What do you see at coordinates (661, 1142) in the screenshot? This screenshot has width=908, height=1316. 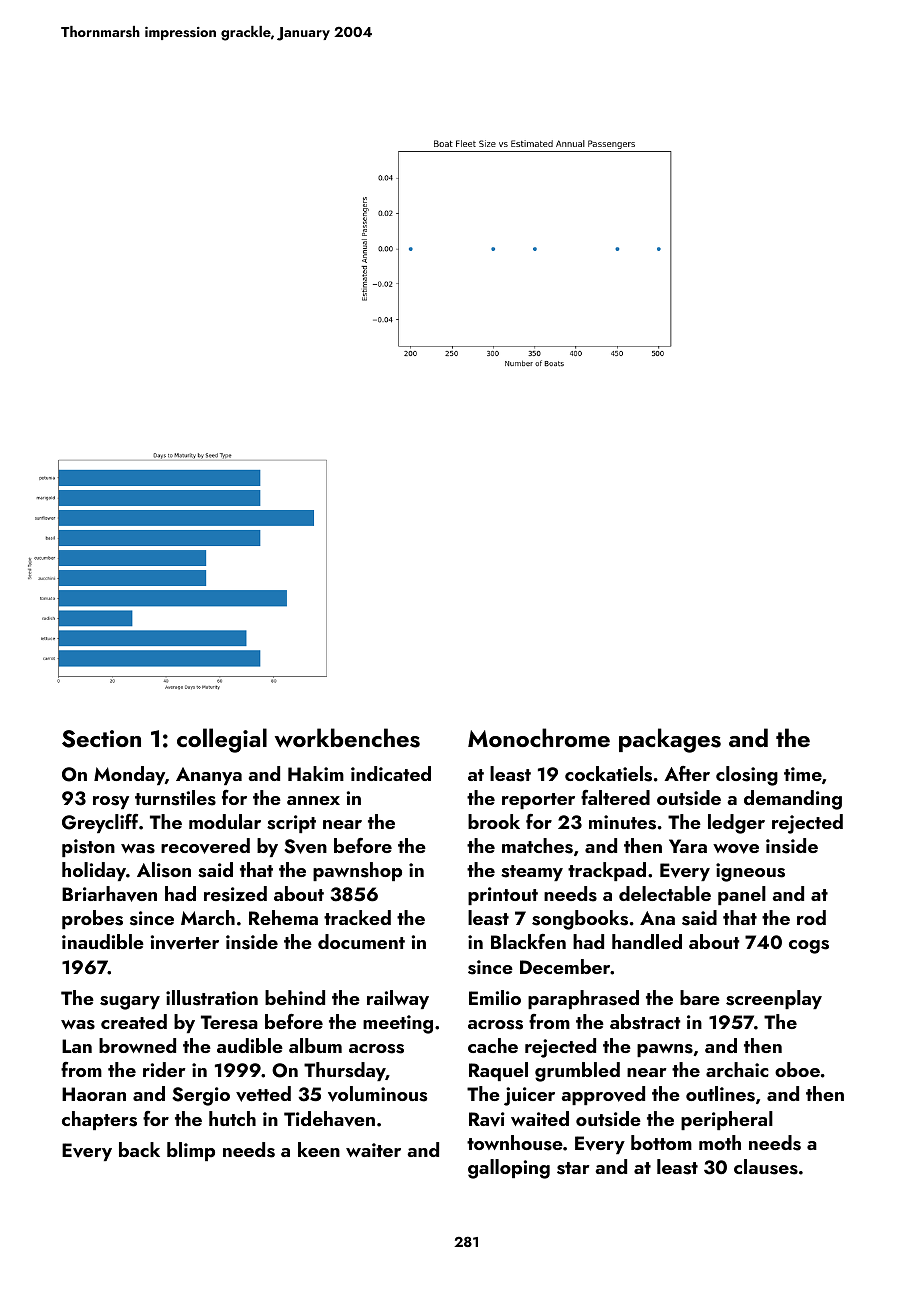 I see `bottom` at bounding box center [661, 1142].
